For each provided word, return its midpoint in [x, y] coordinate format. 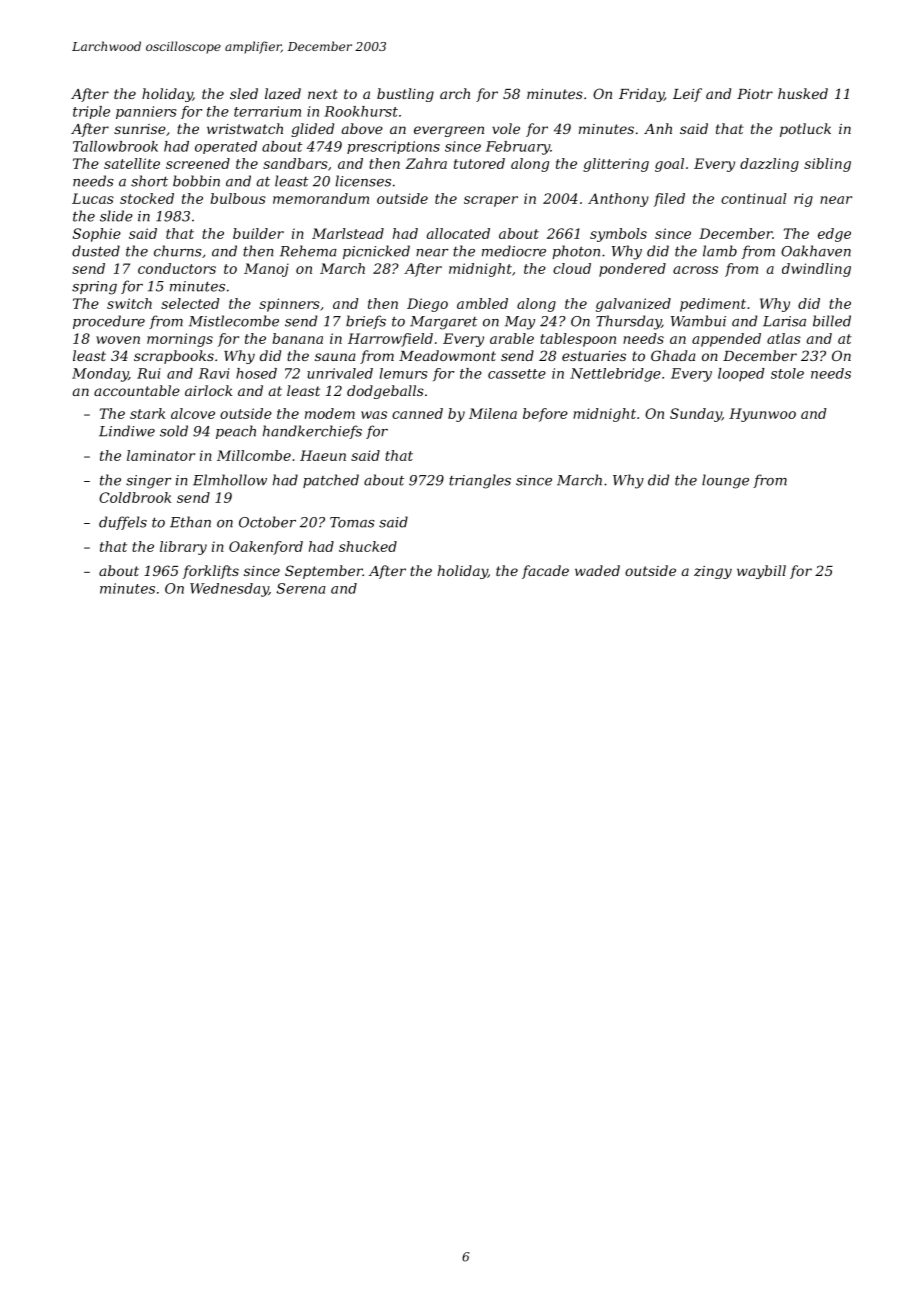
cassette [517, 374]
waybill [761, 572]
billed [832, 321]
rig [803, 200]
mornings [180, 340]
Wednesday [229, 590]
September [324, 572]
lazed [283, 94]
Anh [658, 128]
